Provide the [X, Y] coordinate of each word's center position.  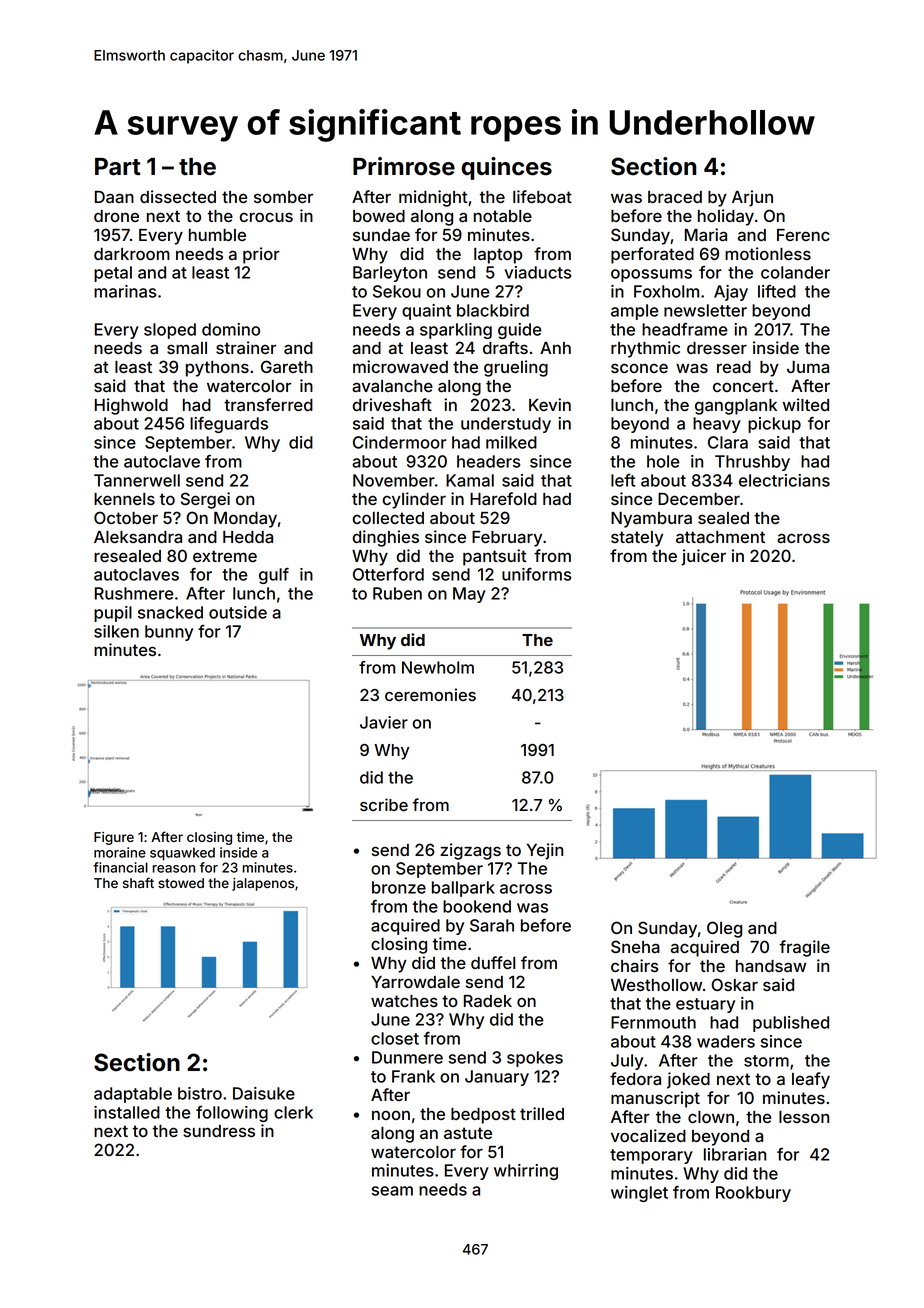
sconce [639, 368]
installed [127, 1112]
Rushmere [134, 593]
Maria [706, 234]
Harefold [503, 498]
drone [116, 216]
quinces [506, 168]
